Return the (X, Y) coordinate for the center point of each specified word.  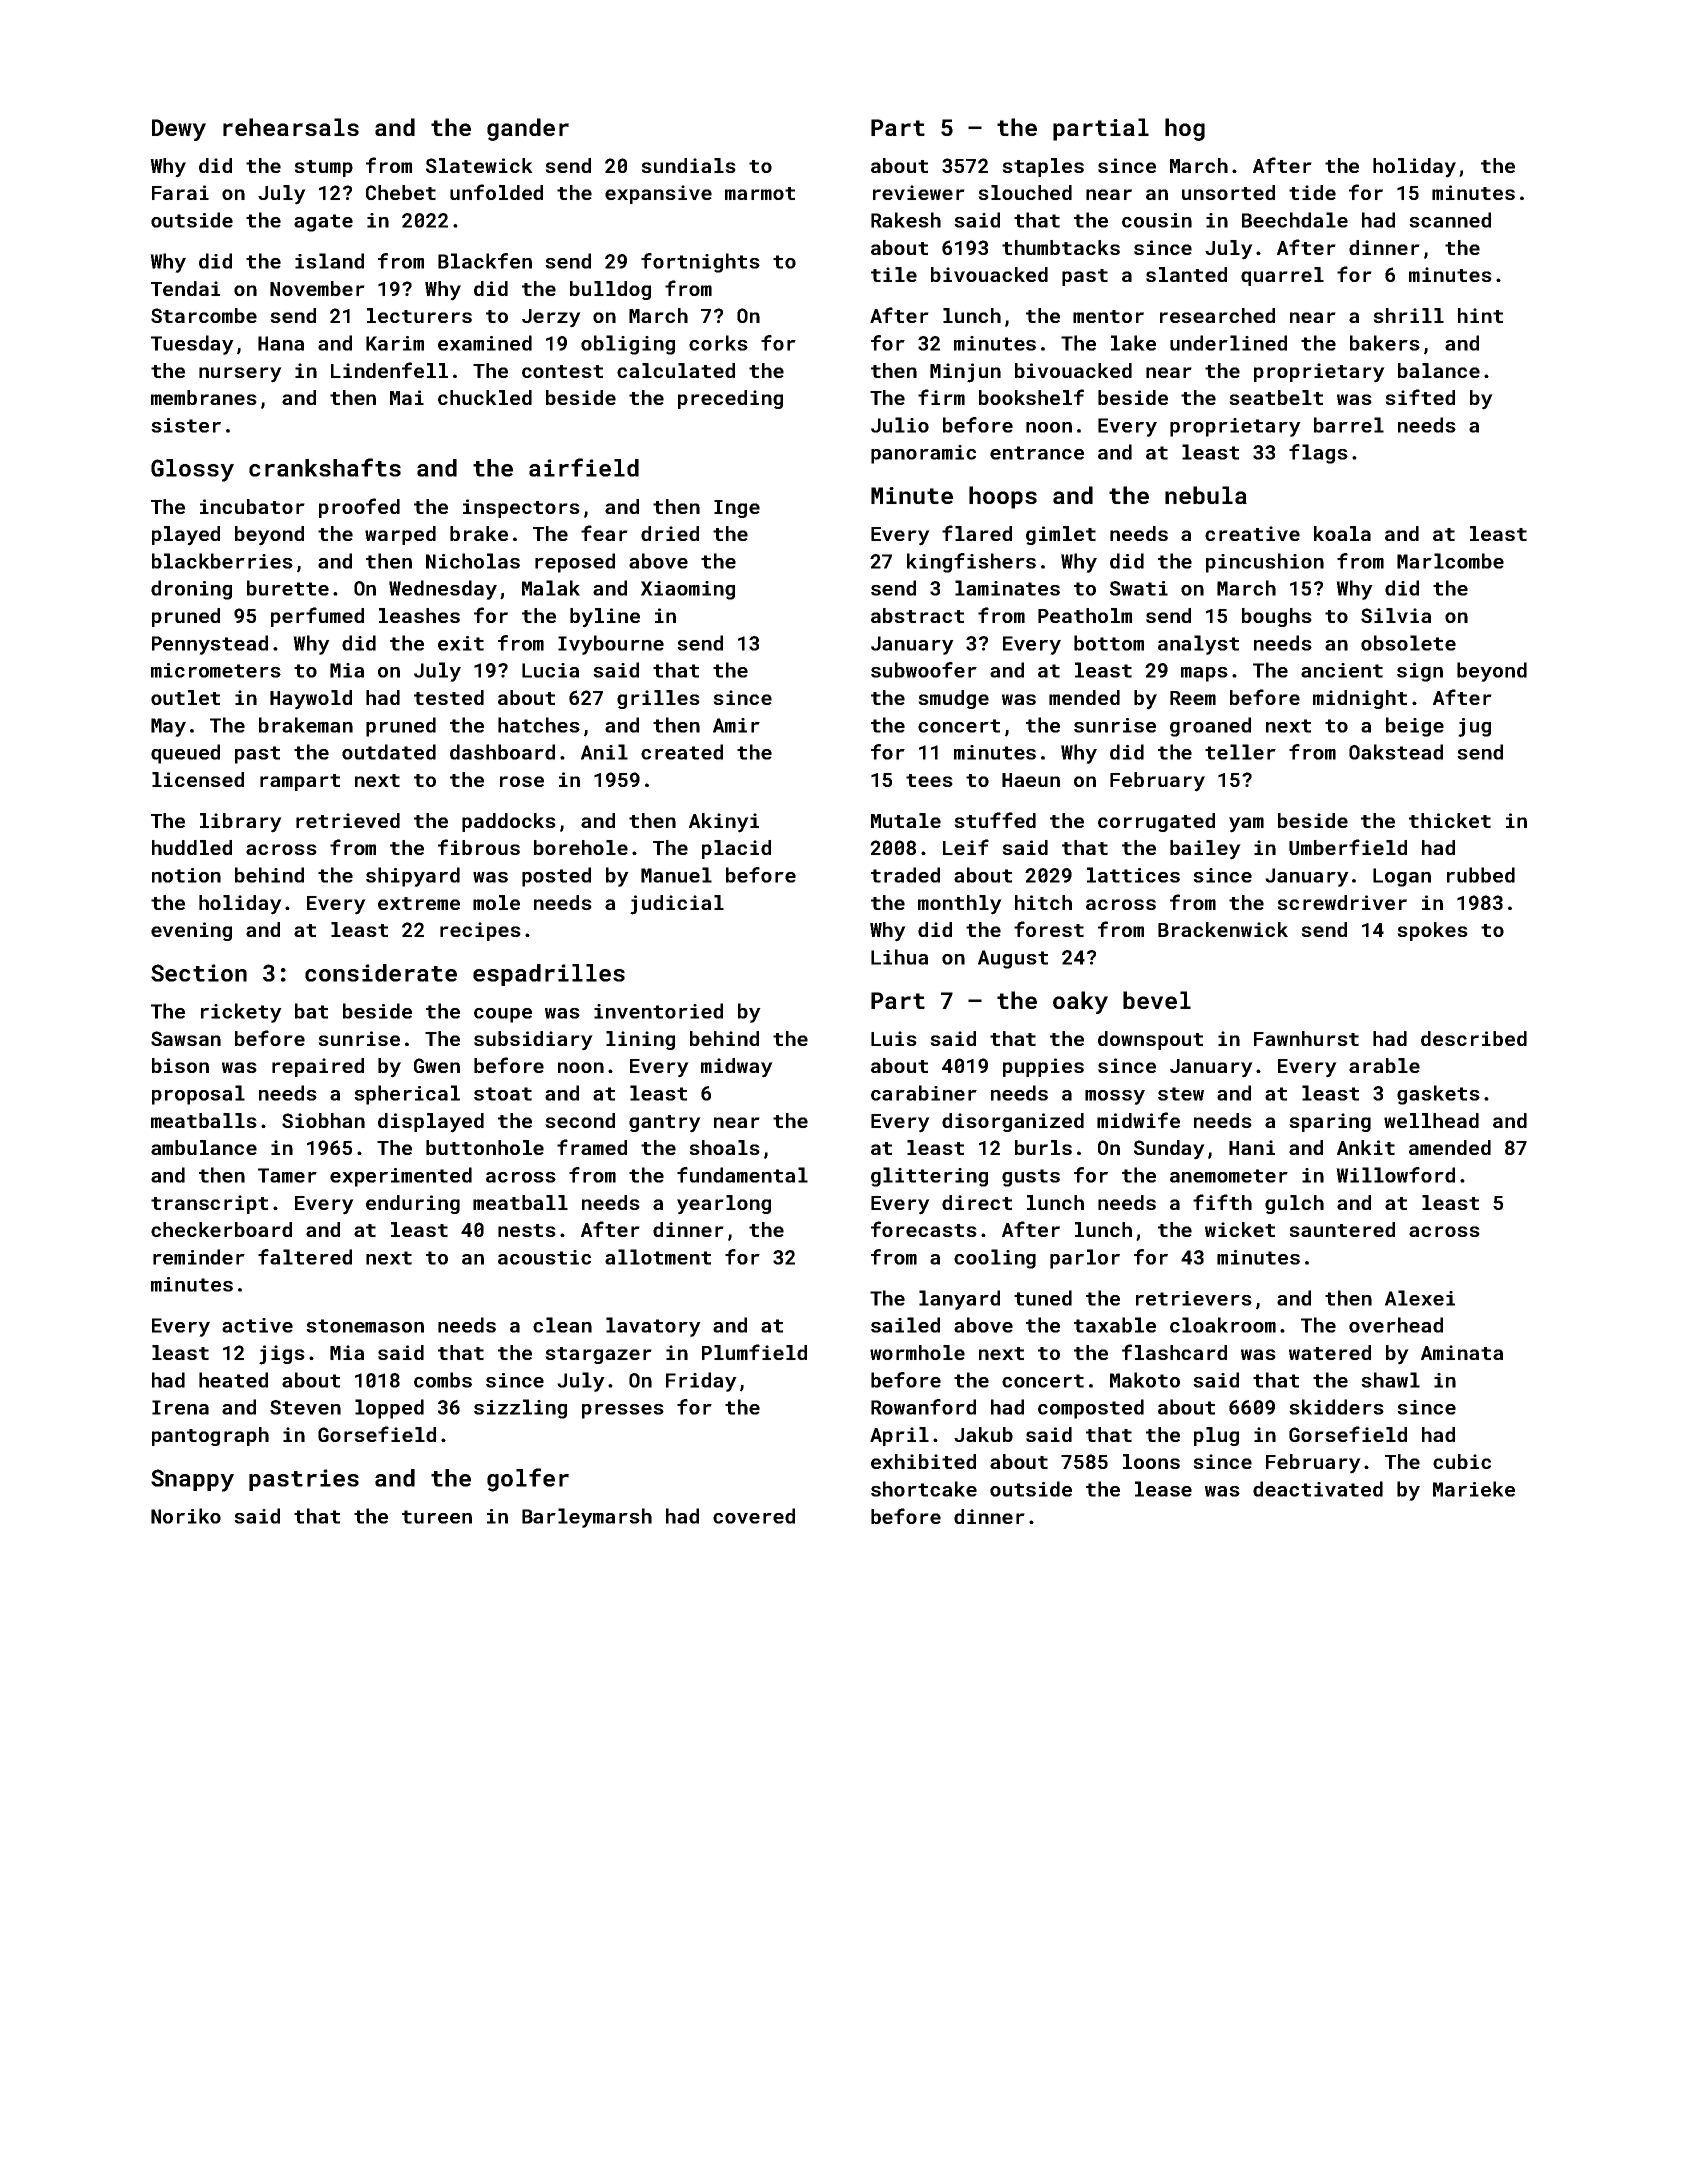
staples (1043, 167)
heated (233, 1380)
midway (737, 1068)
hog (1185, 129)
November (317, 288)
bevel (1157, 1000)
